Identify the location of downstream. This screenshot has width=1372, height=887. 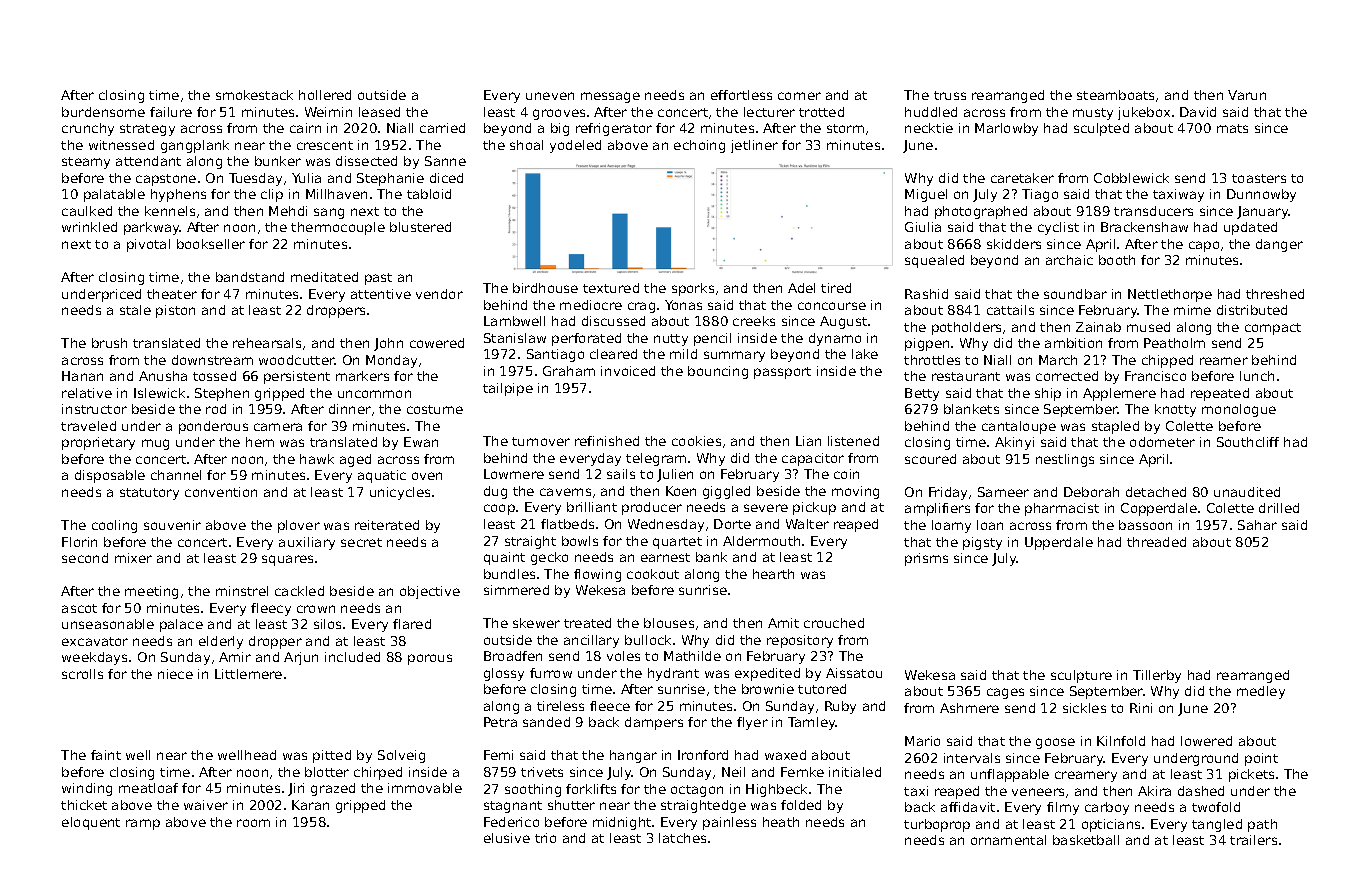
(212, 360).
